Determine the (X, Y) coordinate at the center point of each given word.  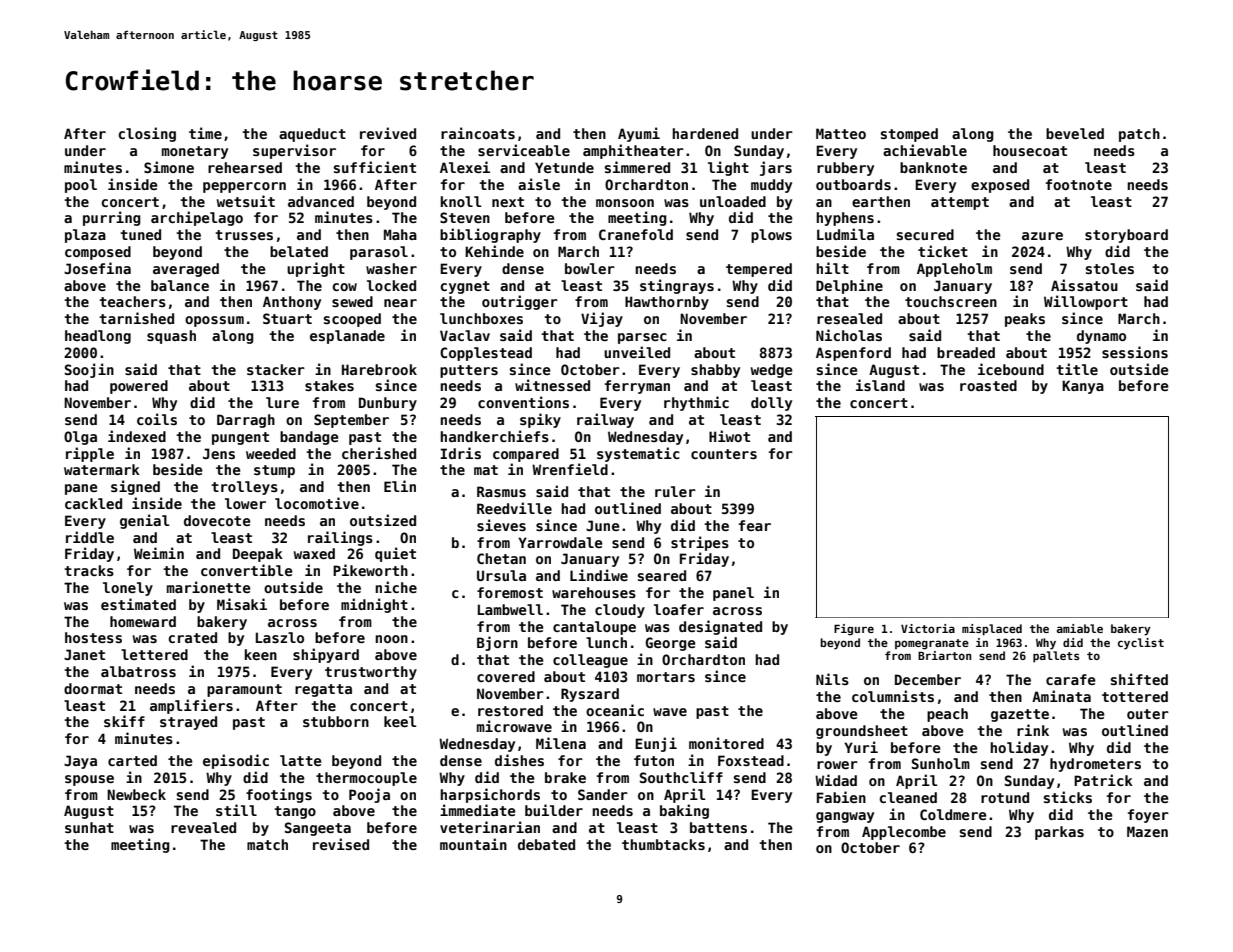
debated (546, 844)
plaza (85, 236)
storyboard (1126, 236)
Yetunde (564, 167)
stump (274, 471)
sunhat (89, 827)
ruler (675, 491)
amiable (1080, 628)
